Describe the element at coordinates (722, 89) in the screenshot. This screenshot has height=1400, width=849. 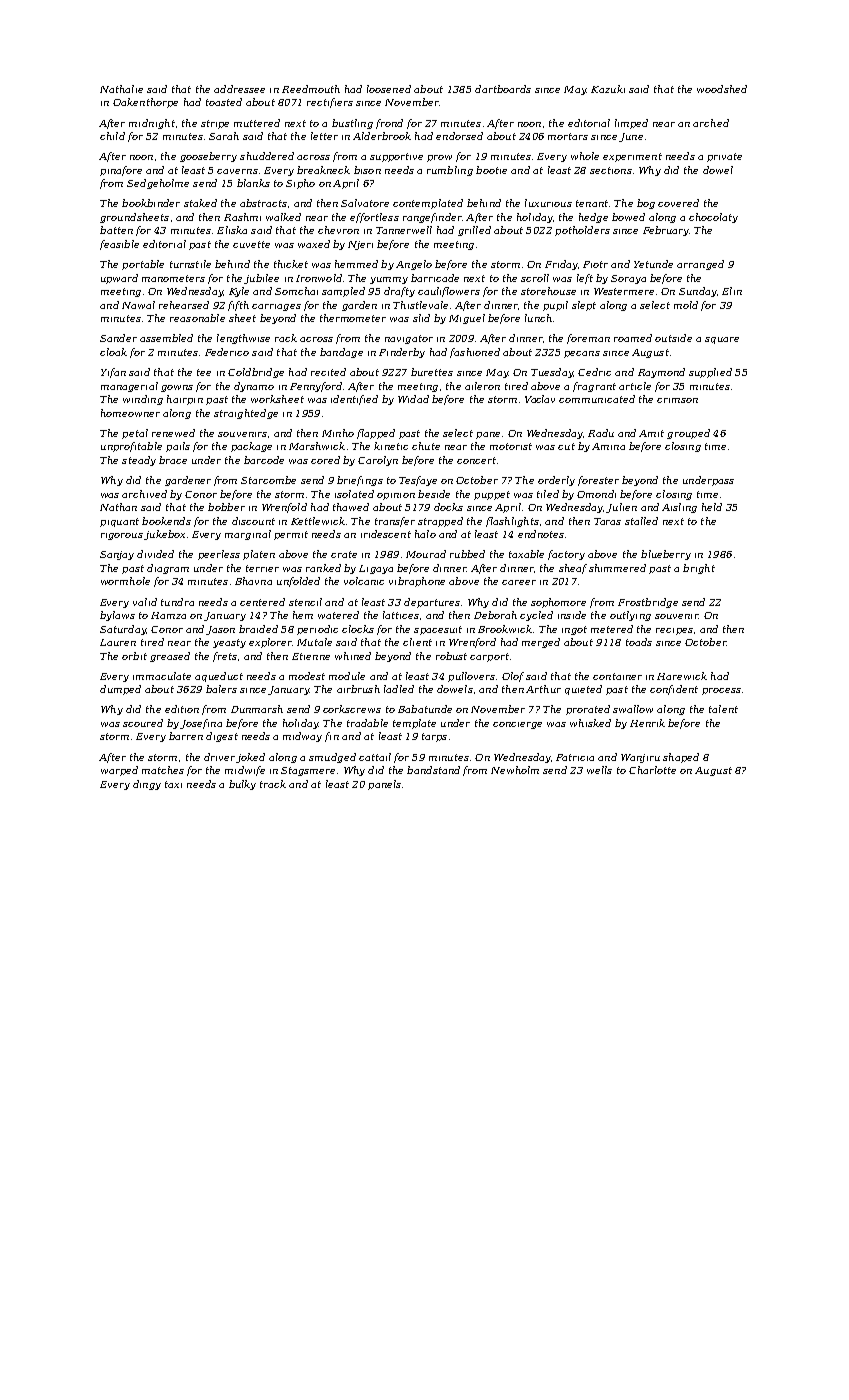
I see `woodshed` at that location.
